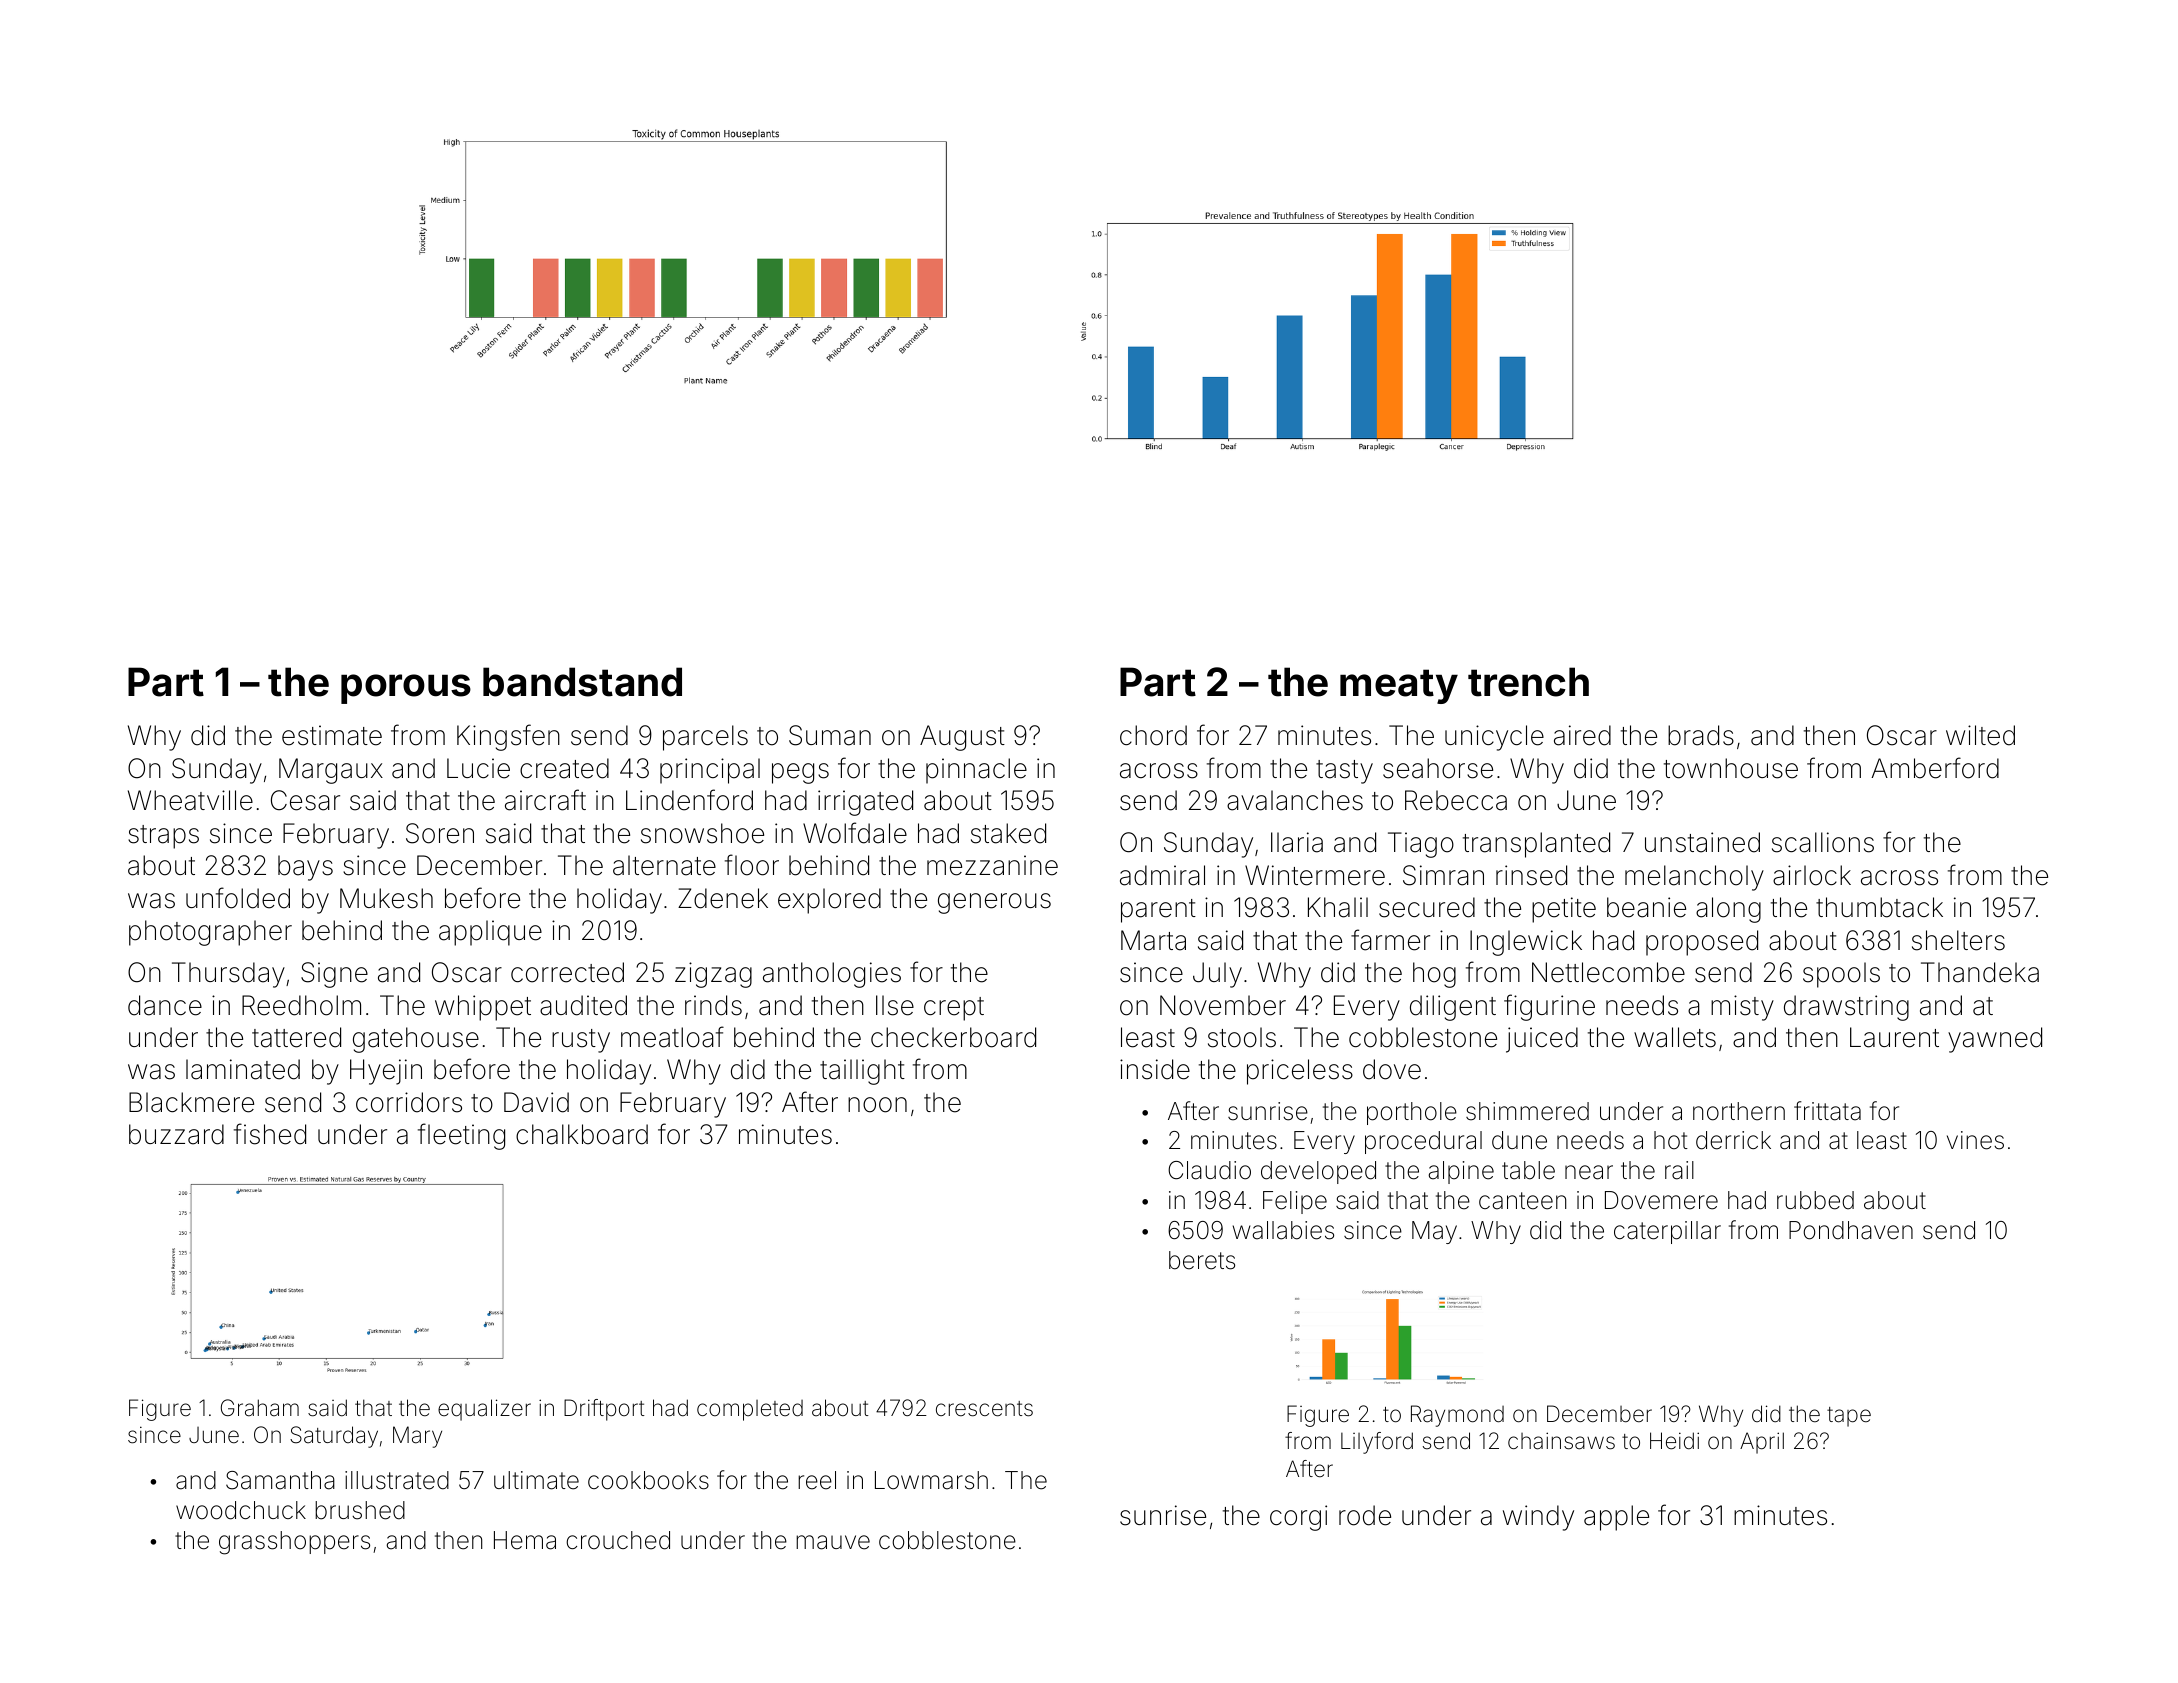 The image size is (2178, 1683). I want to click on crouched, so click(618, 1540).
